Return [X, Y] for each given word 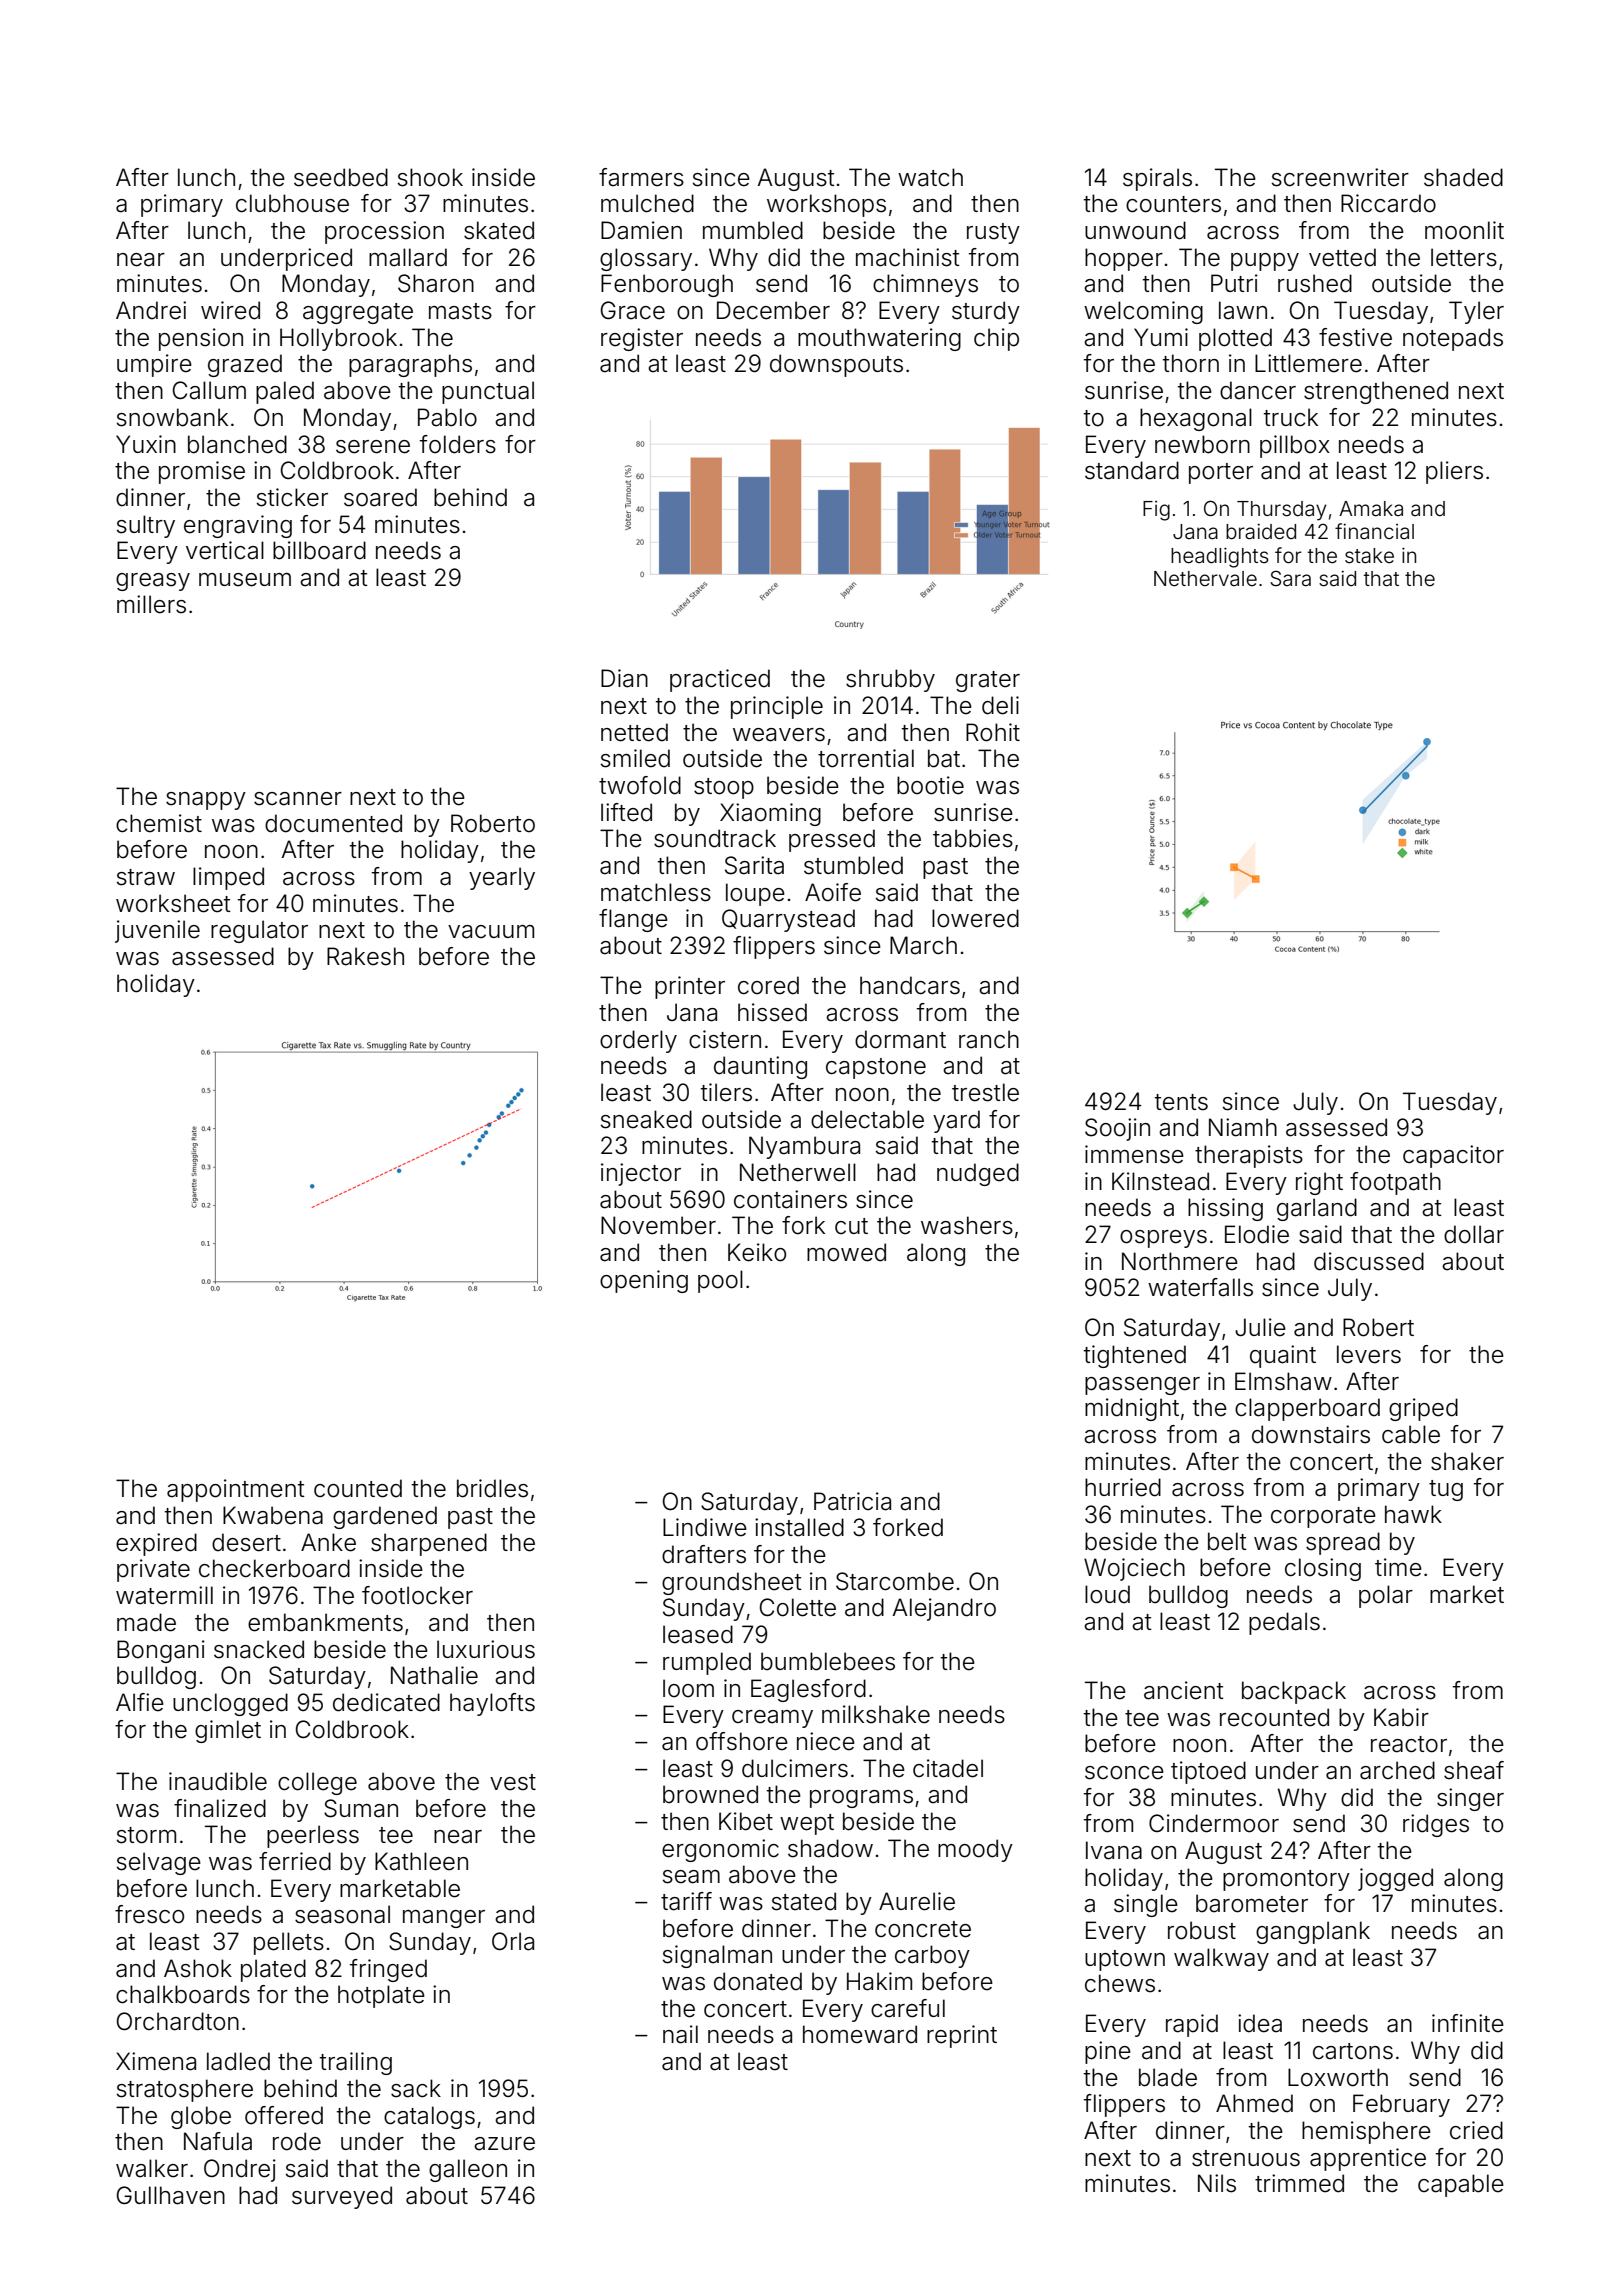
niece [826, 1741]
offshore [742, 1741]
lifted [626, 812]
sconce [1124, 1773]
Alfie [140, 1702]
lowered [975, 918]
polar [1386, 1596]
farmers [641, 177]
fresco [149, 1914]
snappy [206, 801]
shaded [1463, 177]
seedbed [341, 177]
